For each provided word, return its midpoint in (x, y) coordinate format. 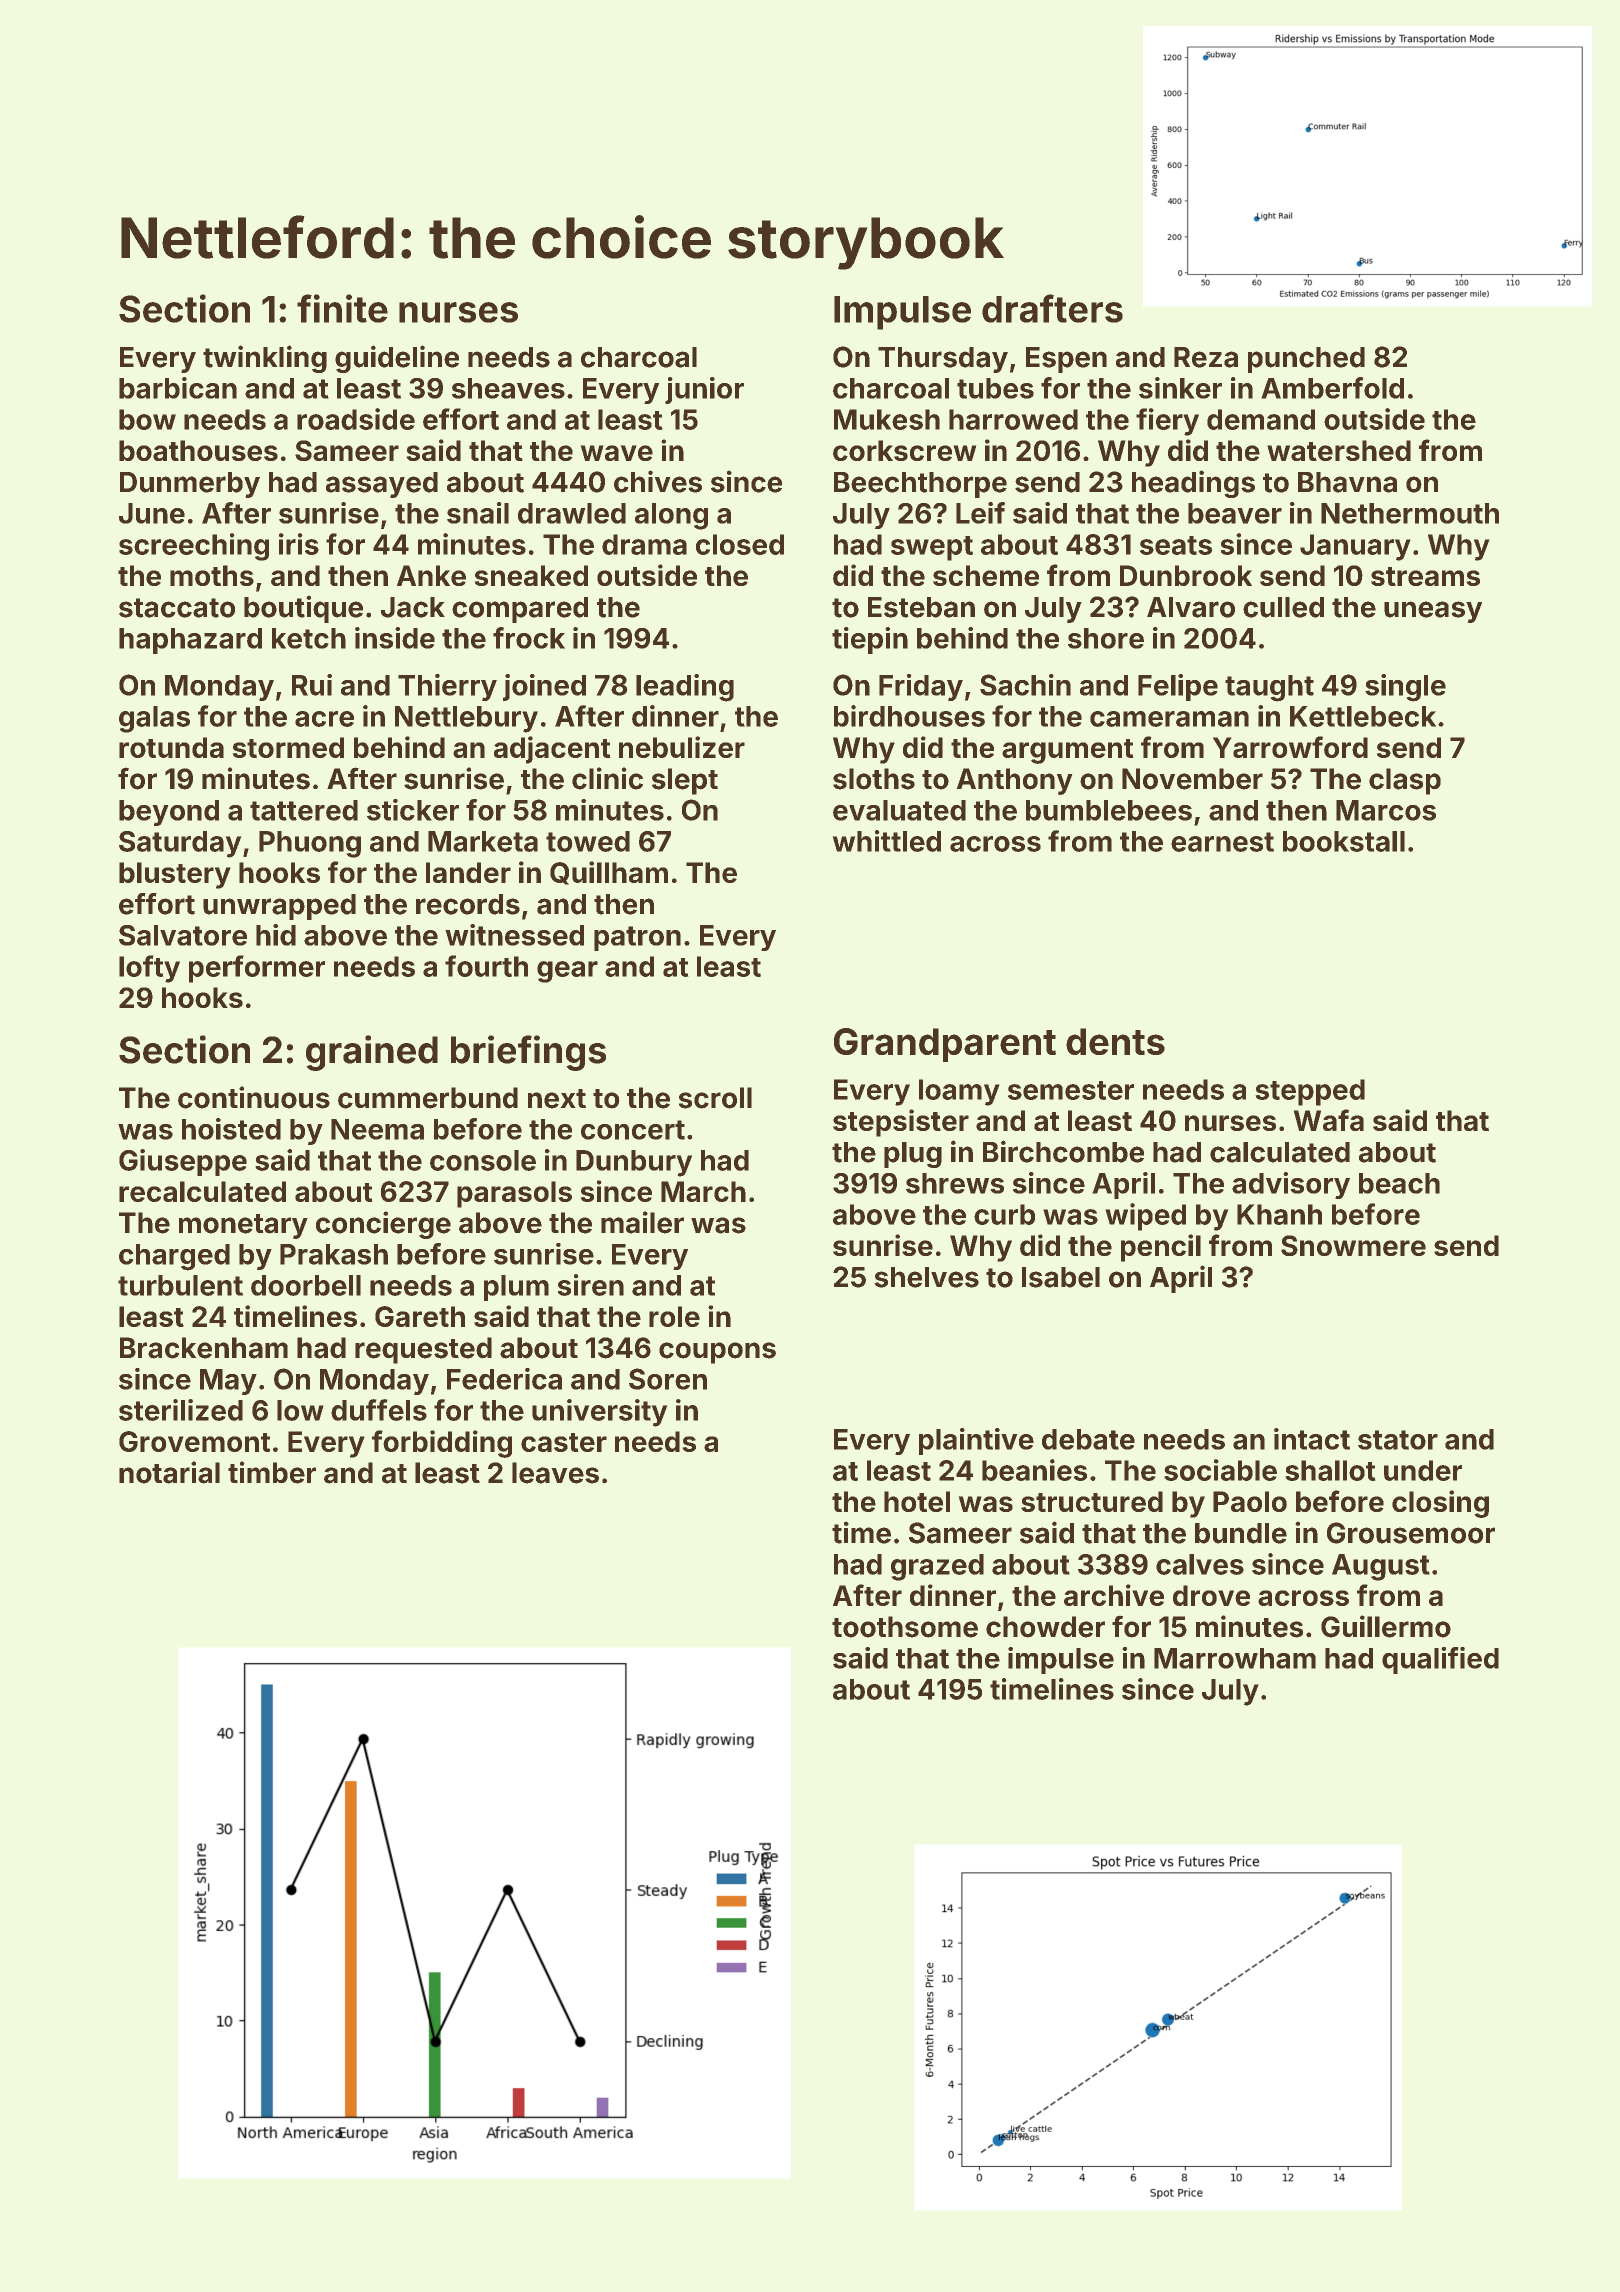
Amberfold (1333, 388)
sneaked (531, 575)
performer (257, 969)
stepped (1310, 1092)
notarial (169, 1472)
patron (637, 938)
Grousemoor (1411, 1533)
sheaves (508, 388)
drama (644, 544)
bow (147, 419)
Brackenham (204, 1348)
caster (564, 1442)
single (1405, 688)
